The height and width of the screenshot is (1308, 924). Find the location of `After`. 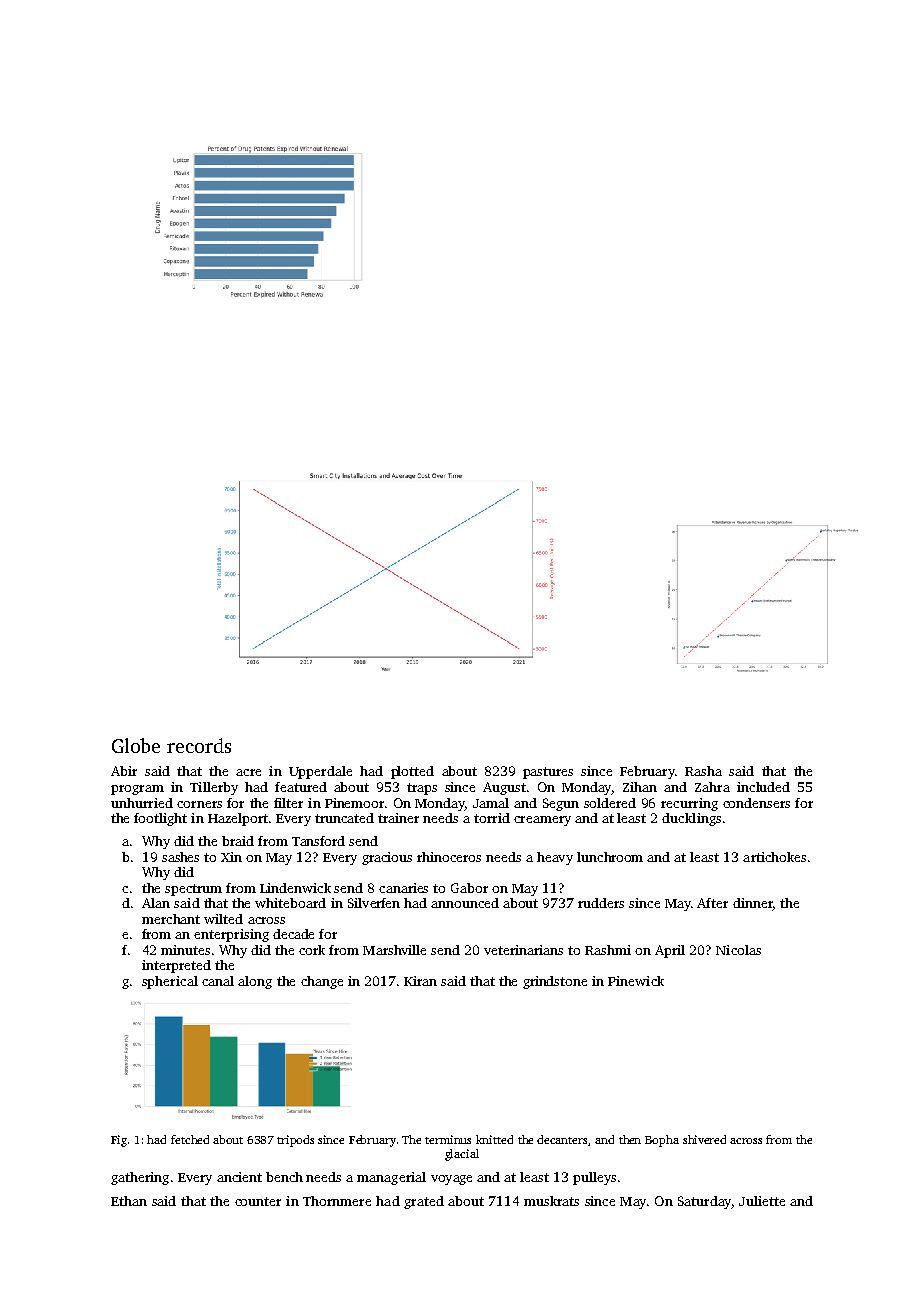

After is located at coordinates (712, 903).
